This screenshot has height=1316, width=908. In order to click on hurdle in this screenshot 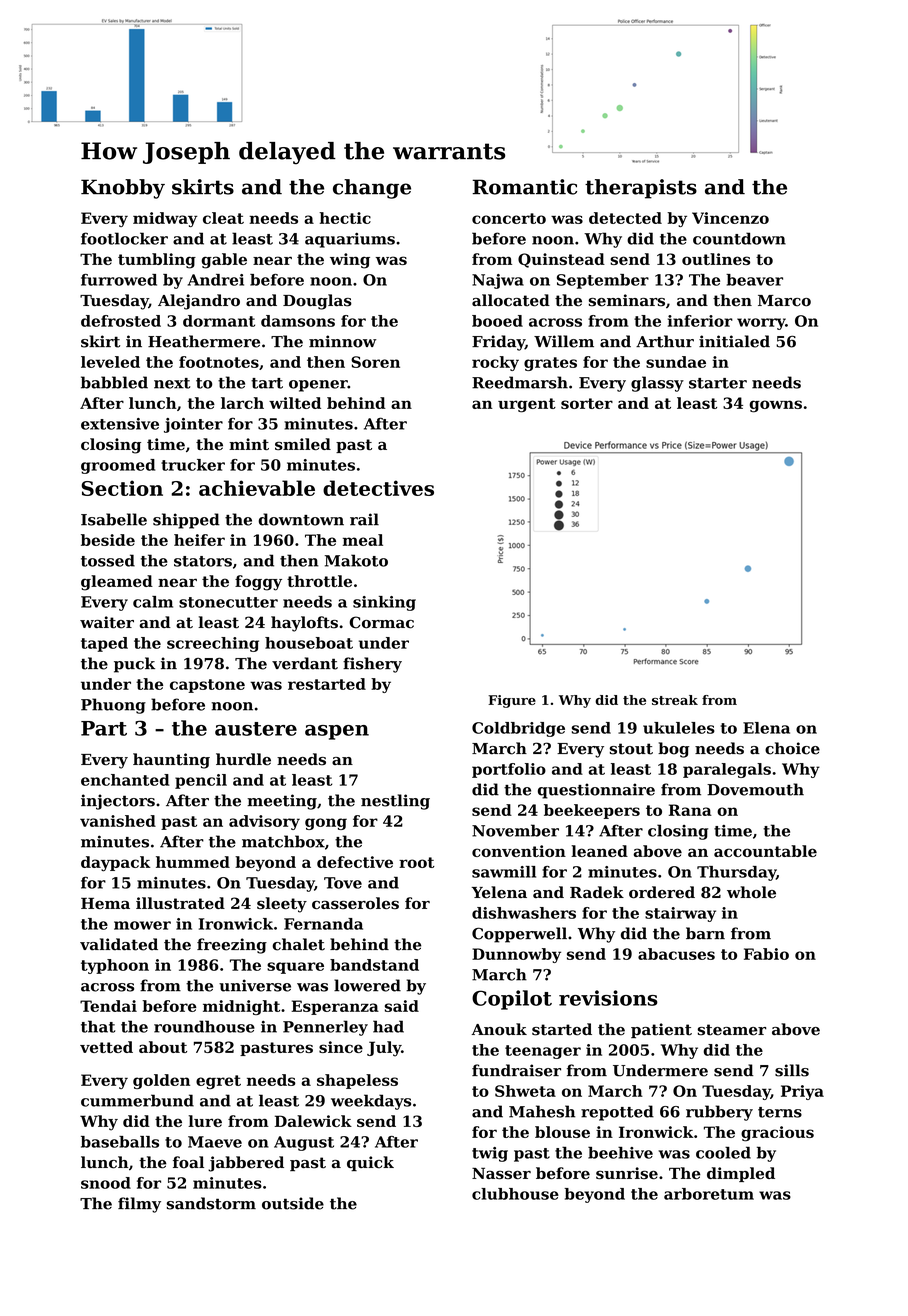, I will do `click(243, 759)`.
